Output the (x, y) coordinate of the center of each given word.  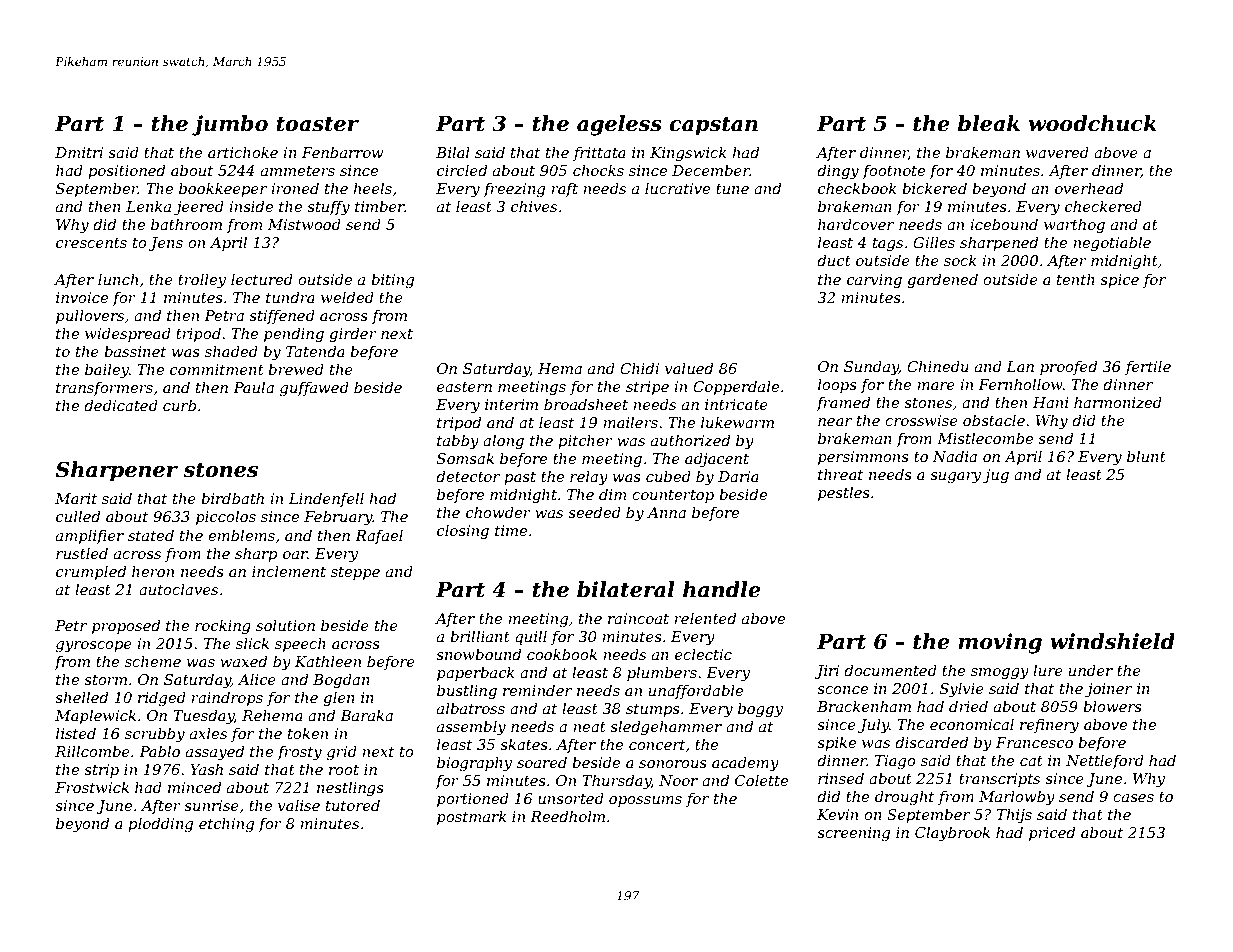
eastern (464, 387)
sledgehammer (666, 728)
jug (996, 476)
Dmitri (79, 152)
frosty (299, 753)
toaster (318, 124)
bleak (989, 123)
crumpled (91, 572)
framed (843, 403)
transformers (104, 389)
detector (468, 476)
